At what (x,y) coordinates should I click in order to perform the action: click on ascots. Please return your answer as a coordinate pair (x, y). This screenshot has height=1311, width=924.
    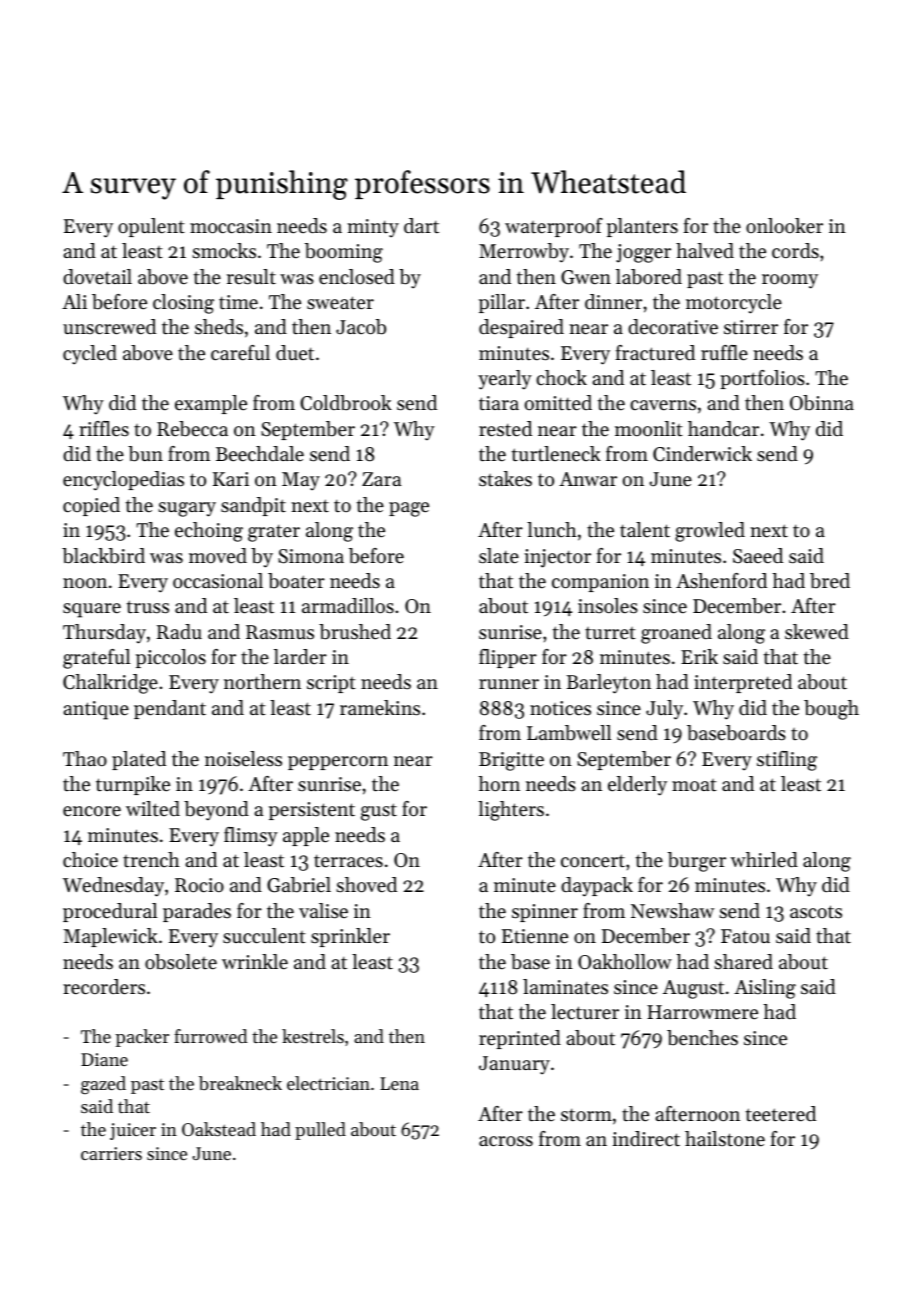
    Looking at the image, I should click on (816, 912).
